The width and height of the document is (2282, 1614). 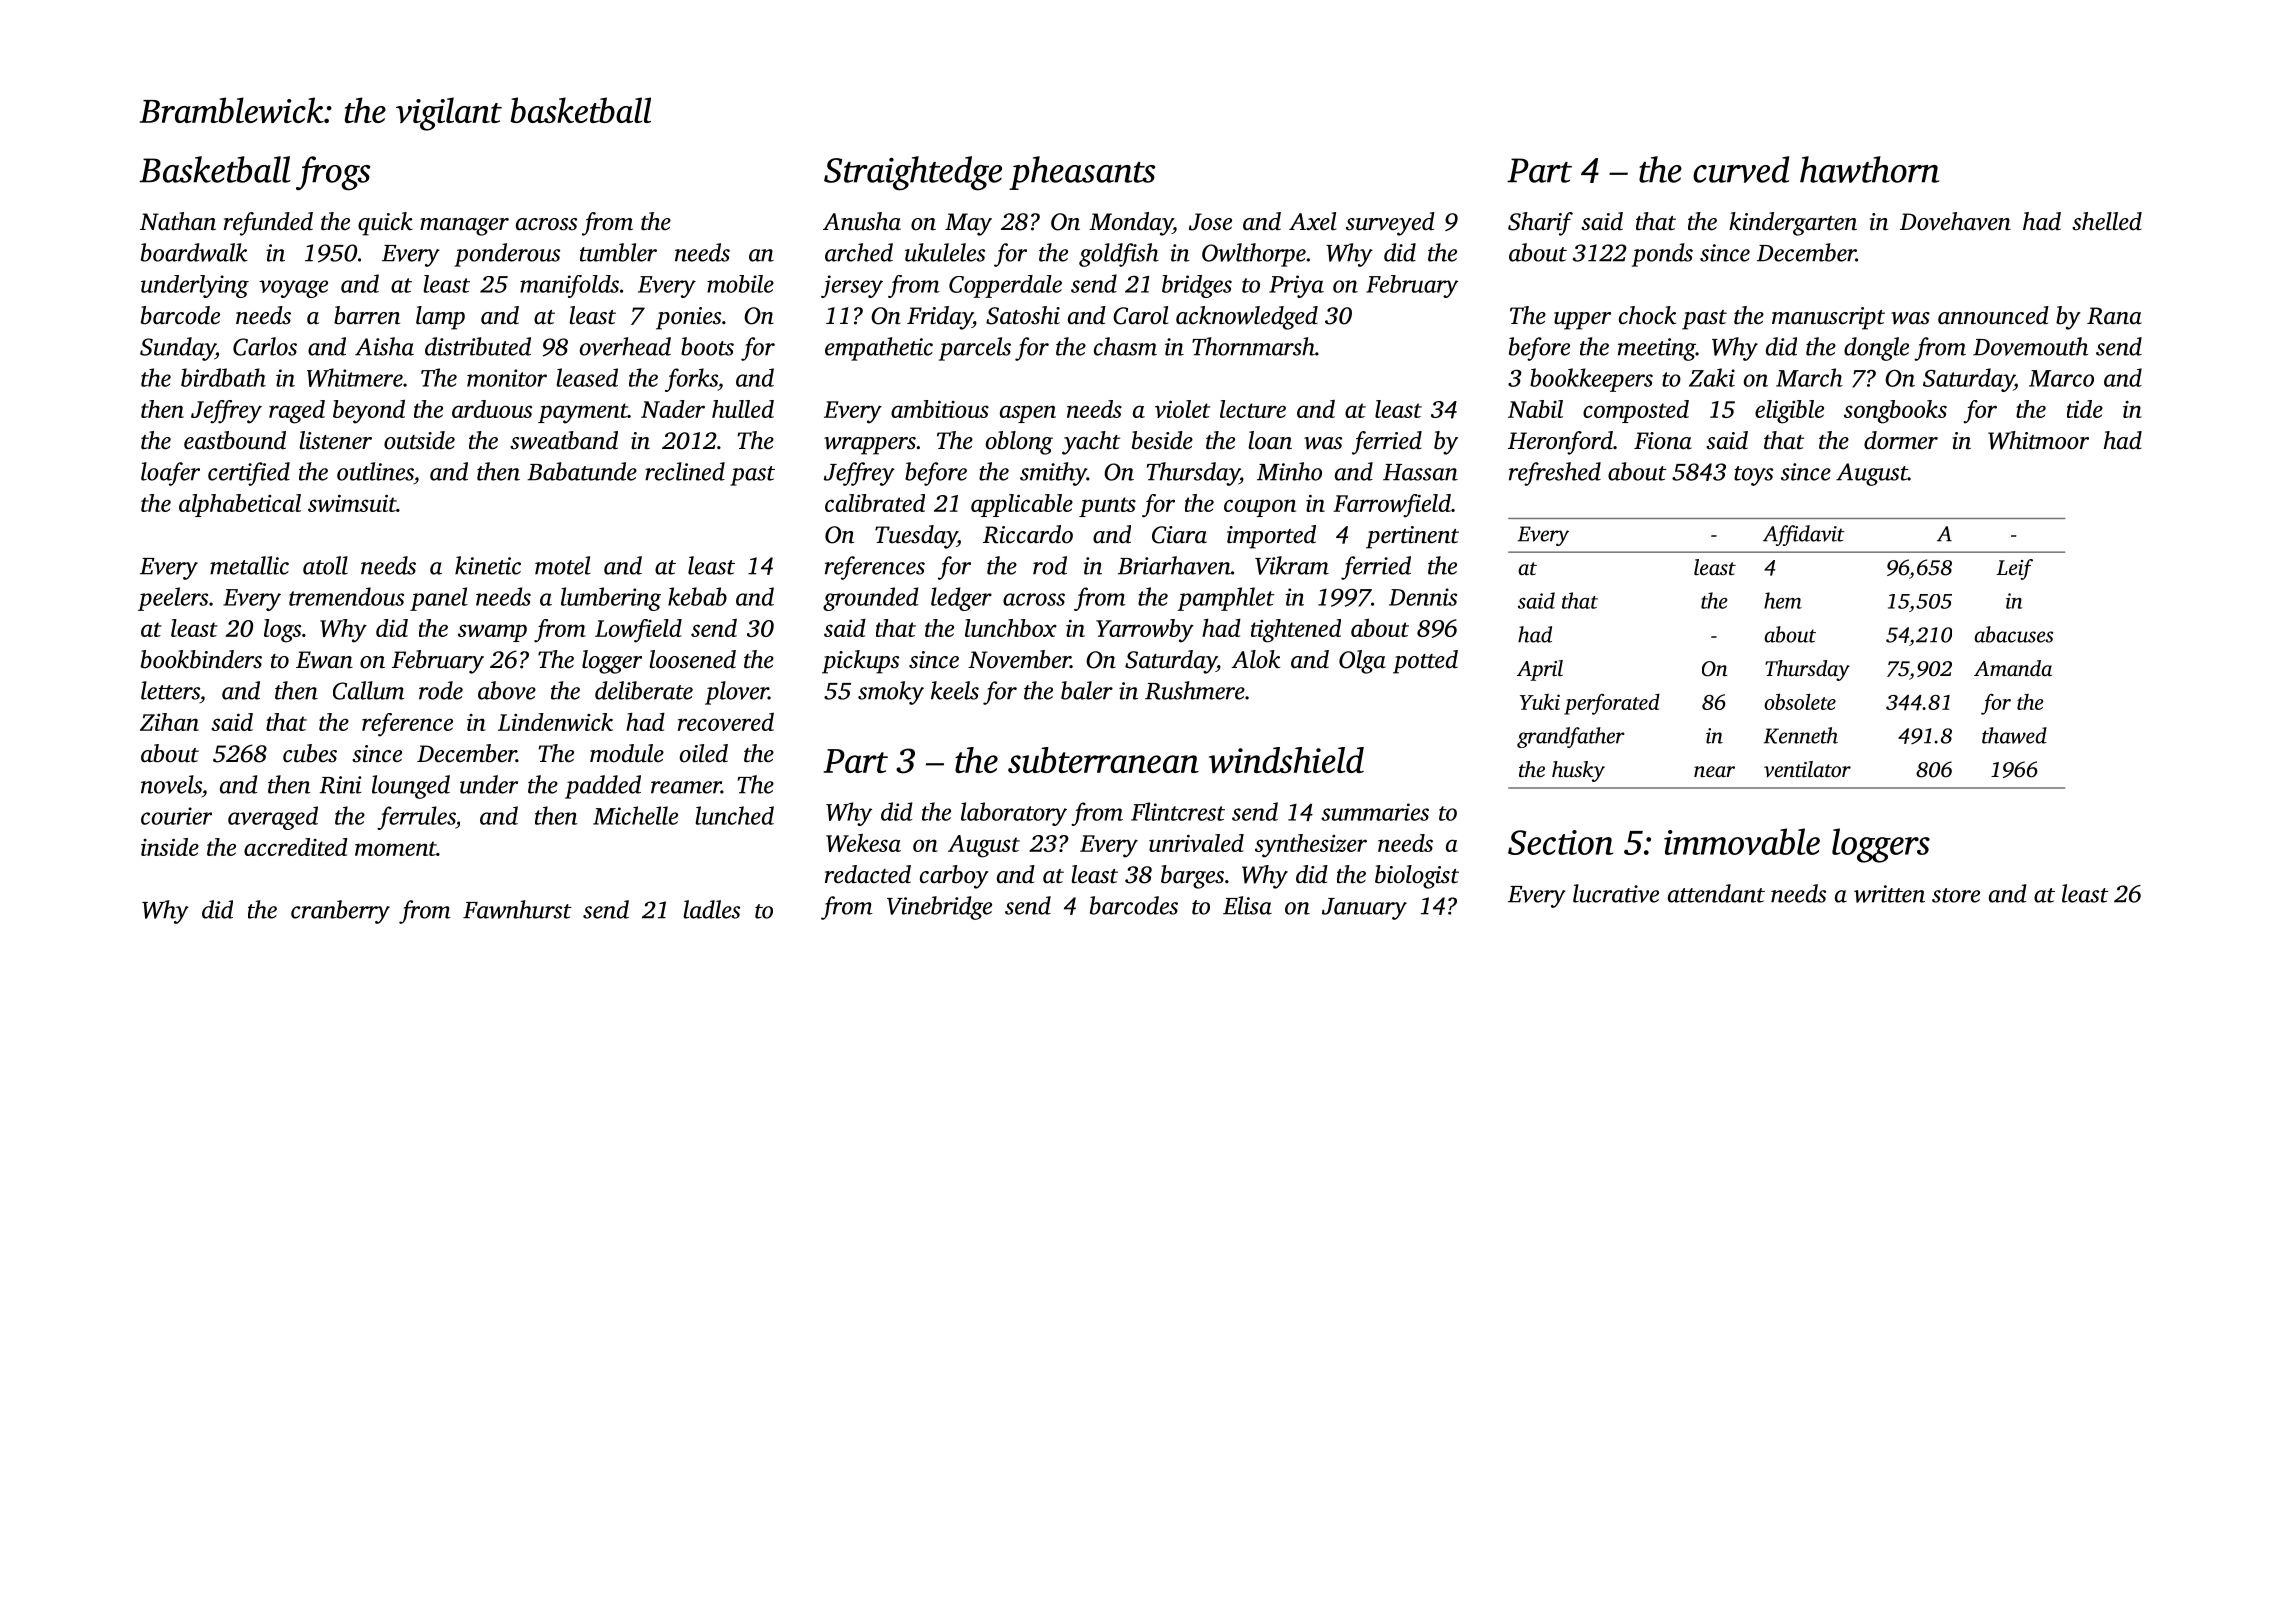 What do you see at coordinates (324, 660) in the document?
I see `Ewan` at bounding box center [324, 660].
